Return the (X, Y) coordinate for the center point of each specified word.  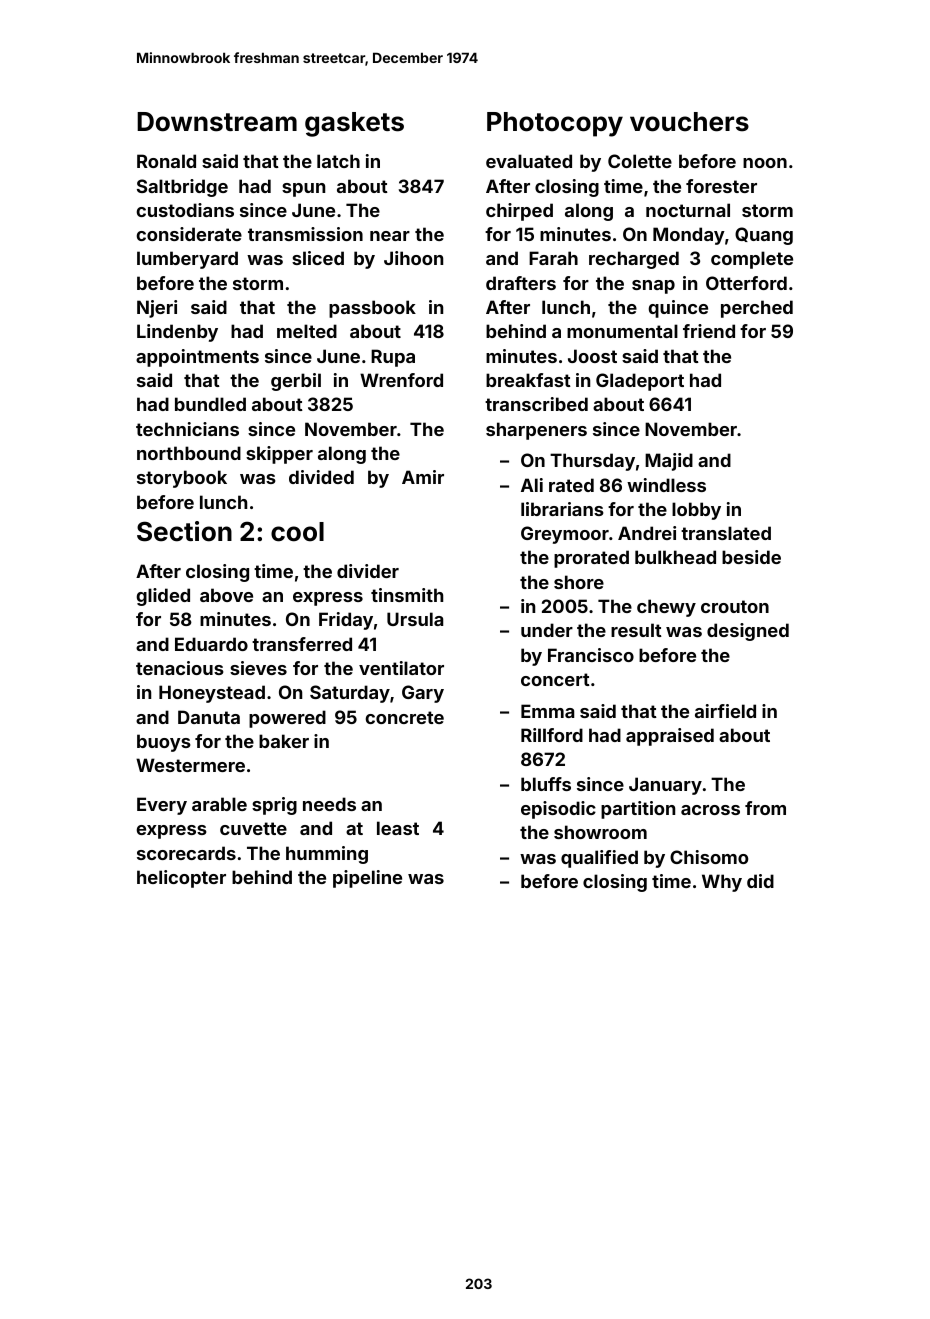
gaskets (354, 124)
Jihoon (413, 258)
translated (726, 533)
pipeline (367, 879)
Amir (423, 477)
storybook (182, 479)
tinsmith (407, 595)
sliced (318, 258)
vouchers (689, 122)
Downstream (217, 122)
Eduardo (211, 644)
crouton (735, 606)
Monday (689, 236)
